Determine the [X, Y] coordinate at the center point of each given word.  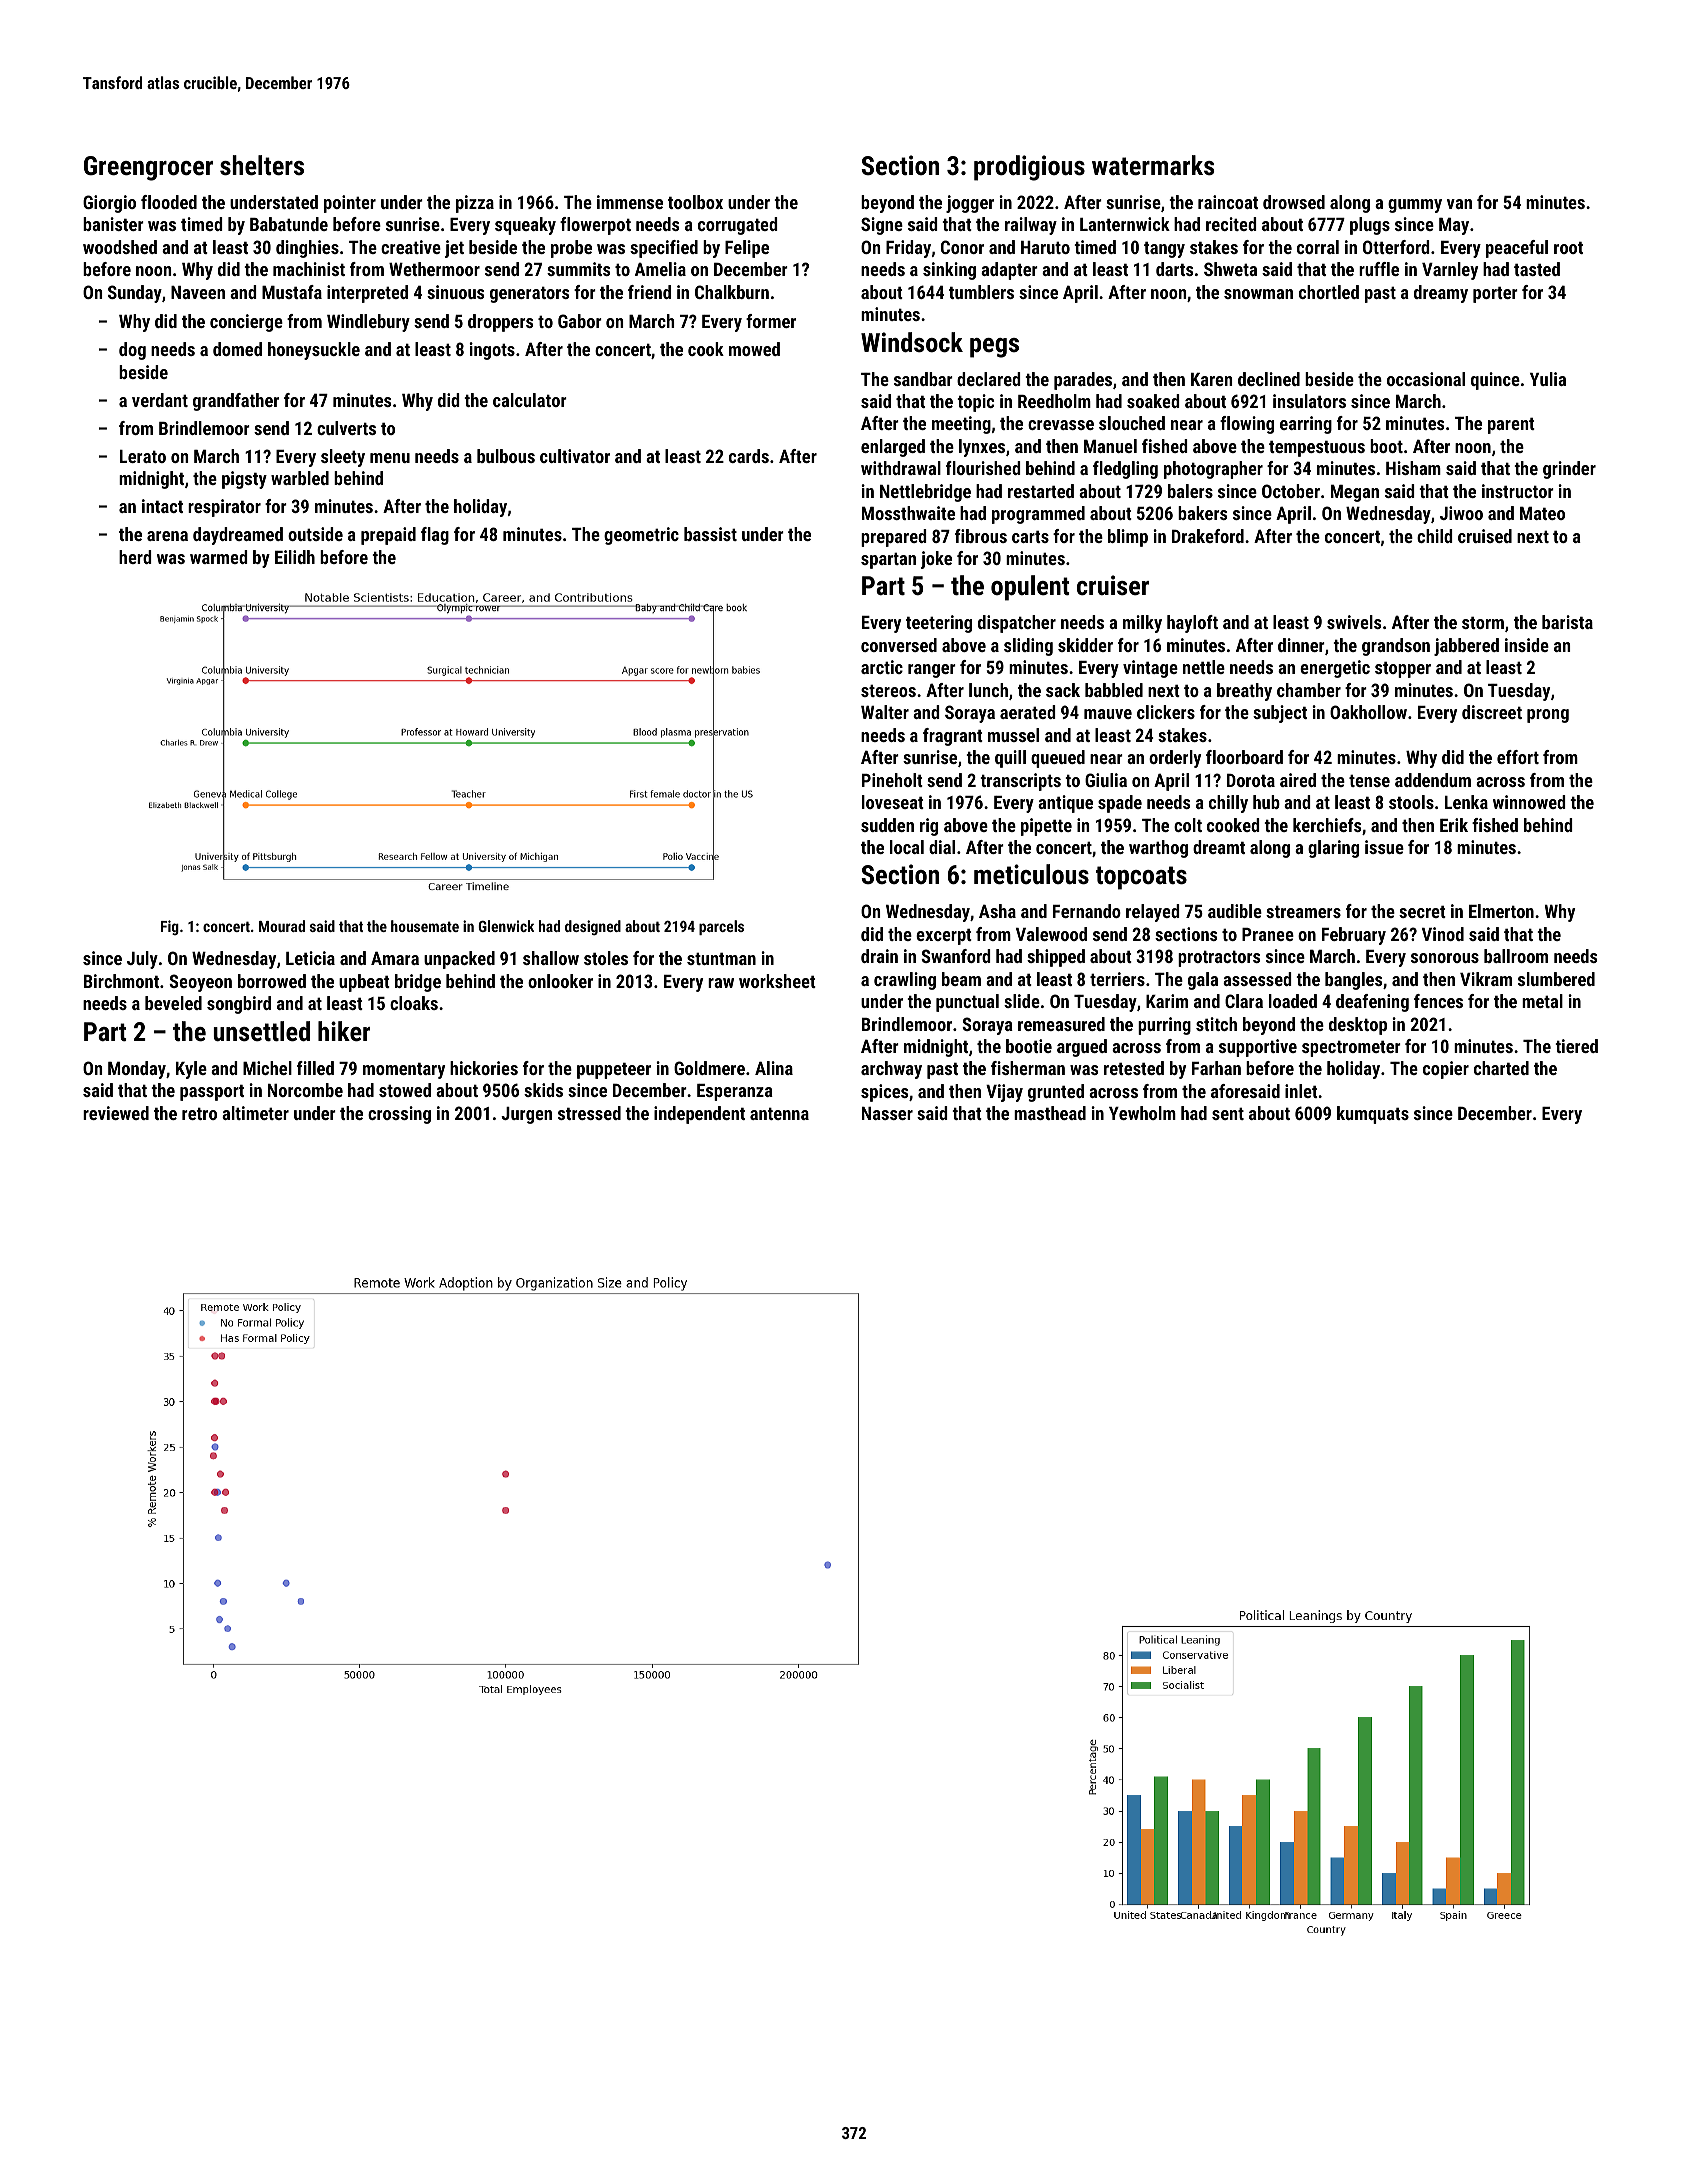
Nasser [887, 1113]
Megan [1355, 493]
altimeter [255, 1113]
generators [529, 295]
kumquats [1373, 1115]
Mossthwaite [908, 513]
